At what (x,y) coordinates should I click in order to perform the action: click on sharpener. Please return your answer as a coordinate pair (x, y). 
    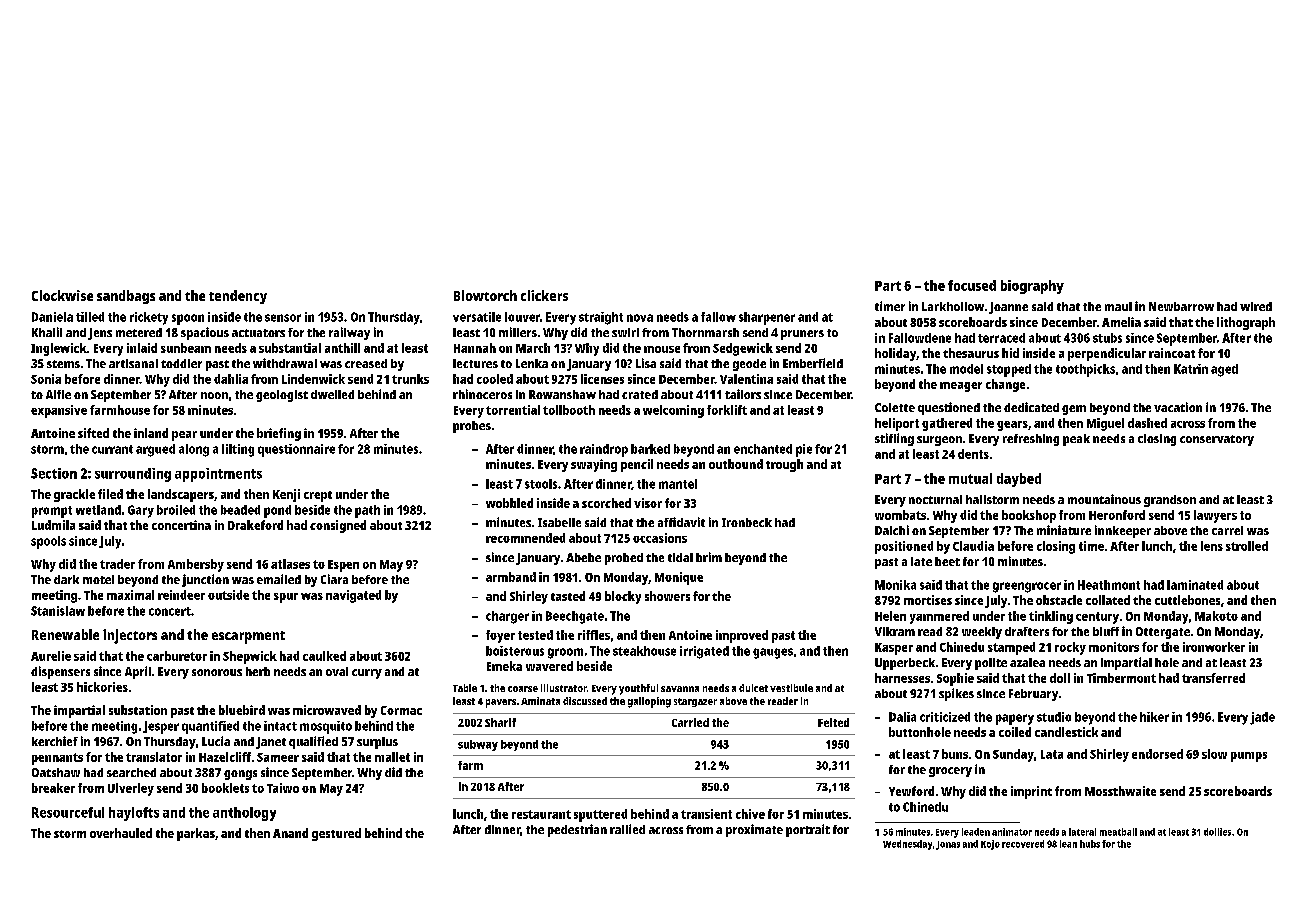
    Looking at the image, I should click on (767, 318).
